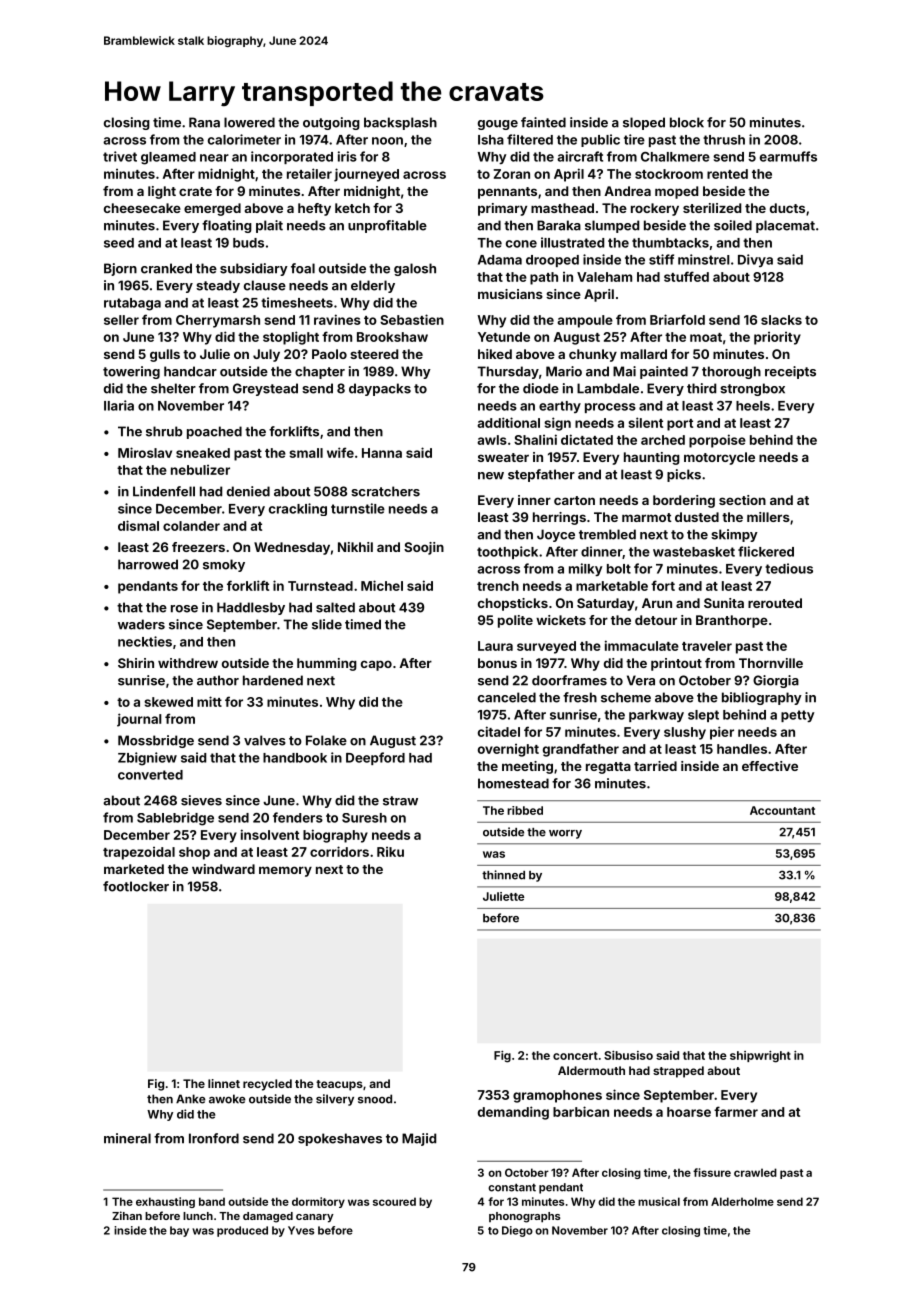  Describe the element at coordinates (760, 1057) in the image. I see `shipwright` at that location.
